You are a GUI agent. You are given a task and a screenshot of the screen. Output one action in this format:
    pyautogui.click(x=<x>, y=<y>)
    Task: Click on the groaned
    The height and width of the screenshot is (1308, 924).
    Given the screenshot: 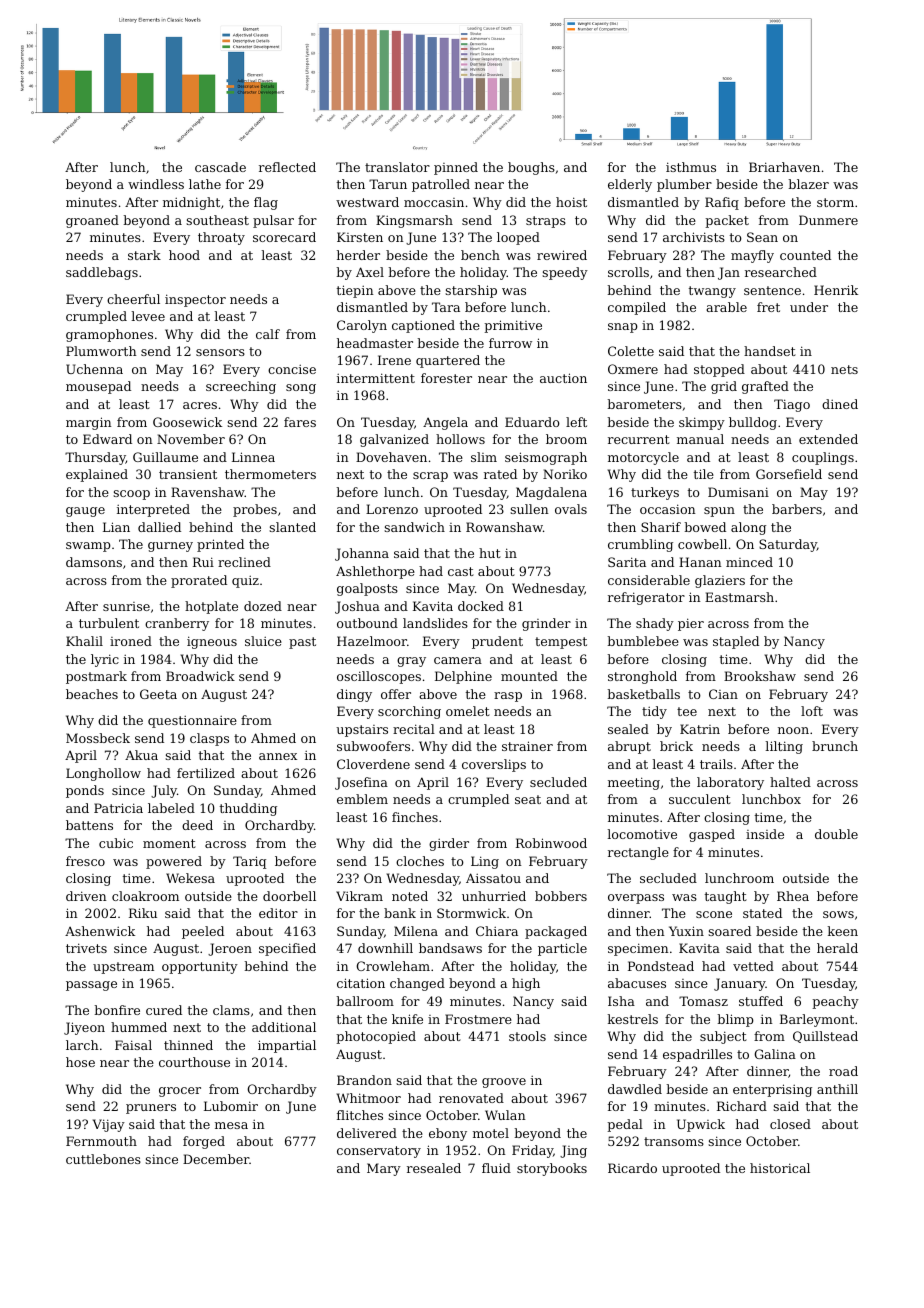 What is the action you would take?
    pyautogui.click(x=92, y=221)
